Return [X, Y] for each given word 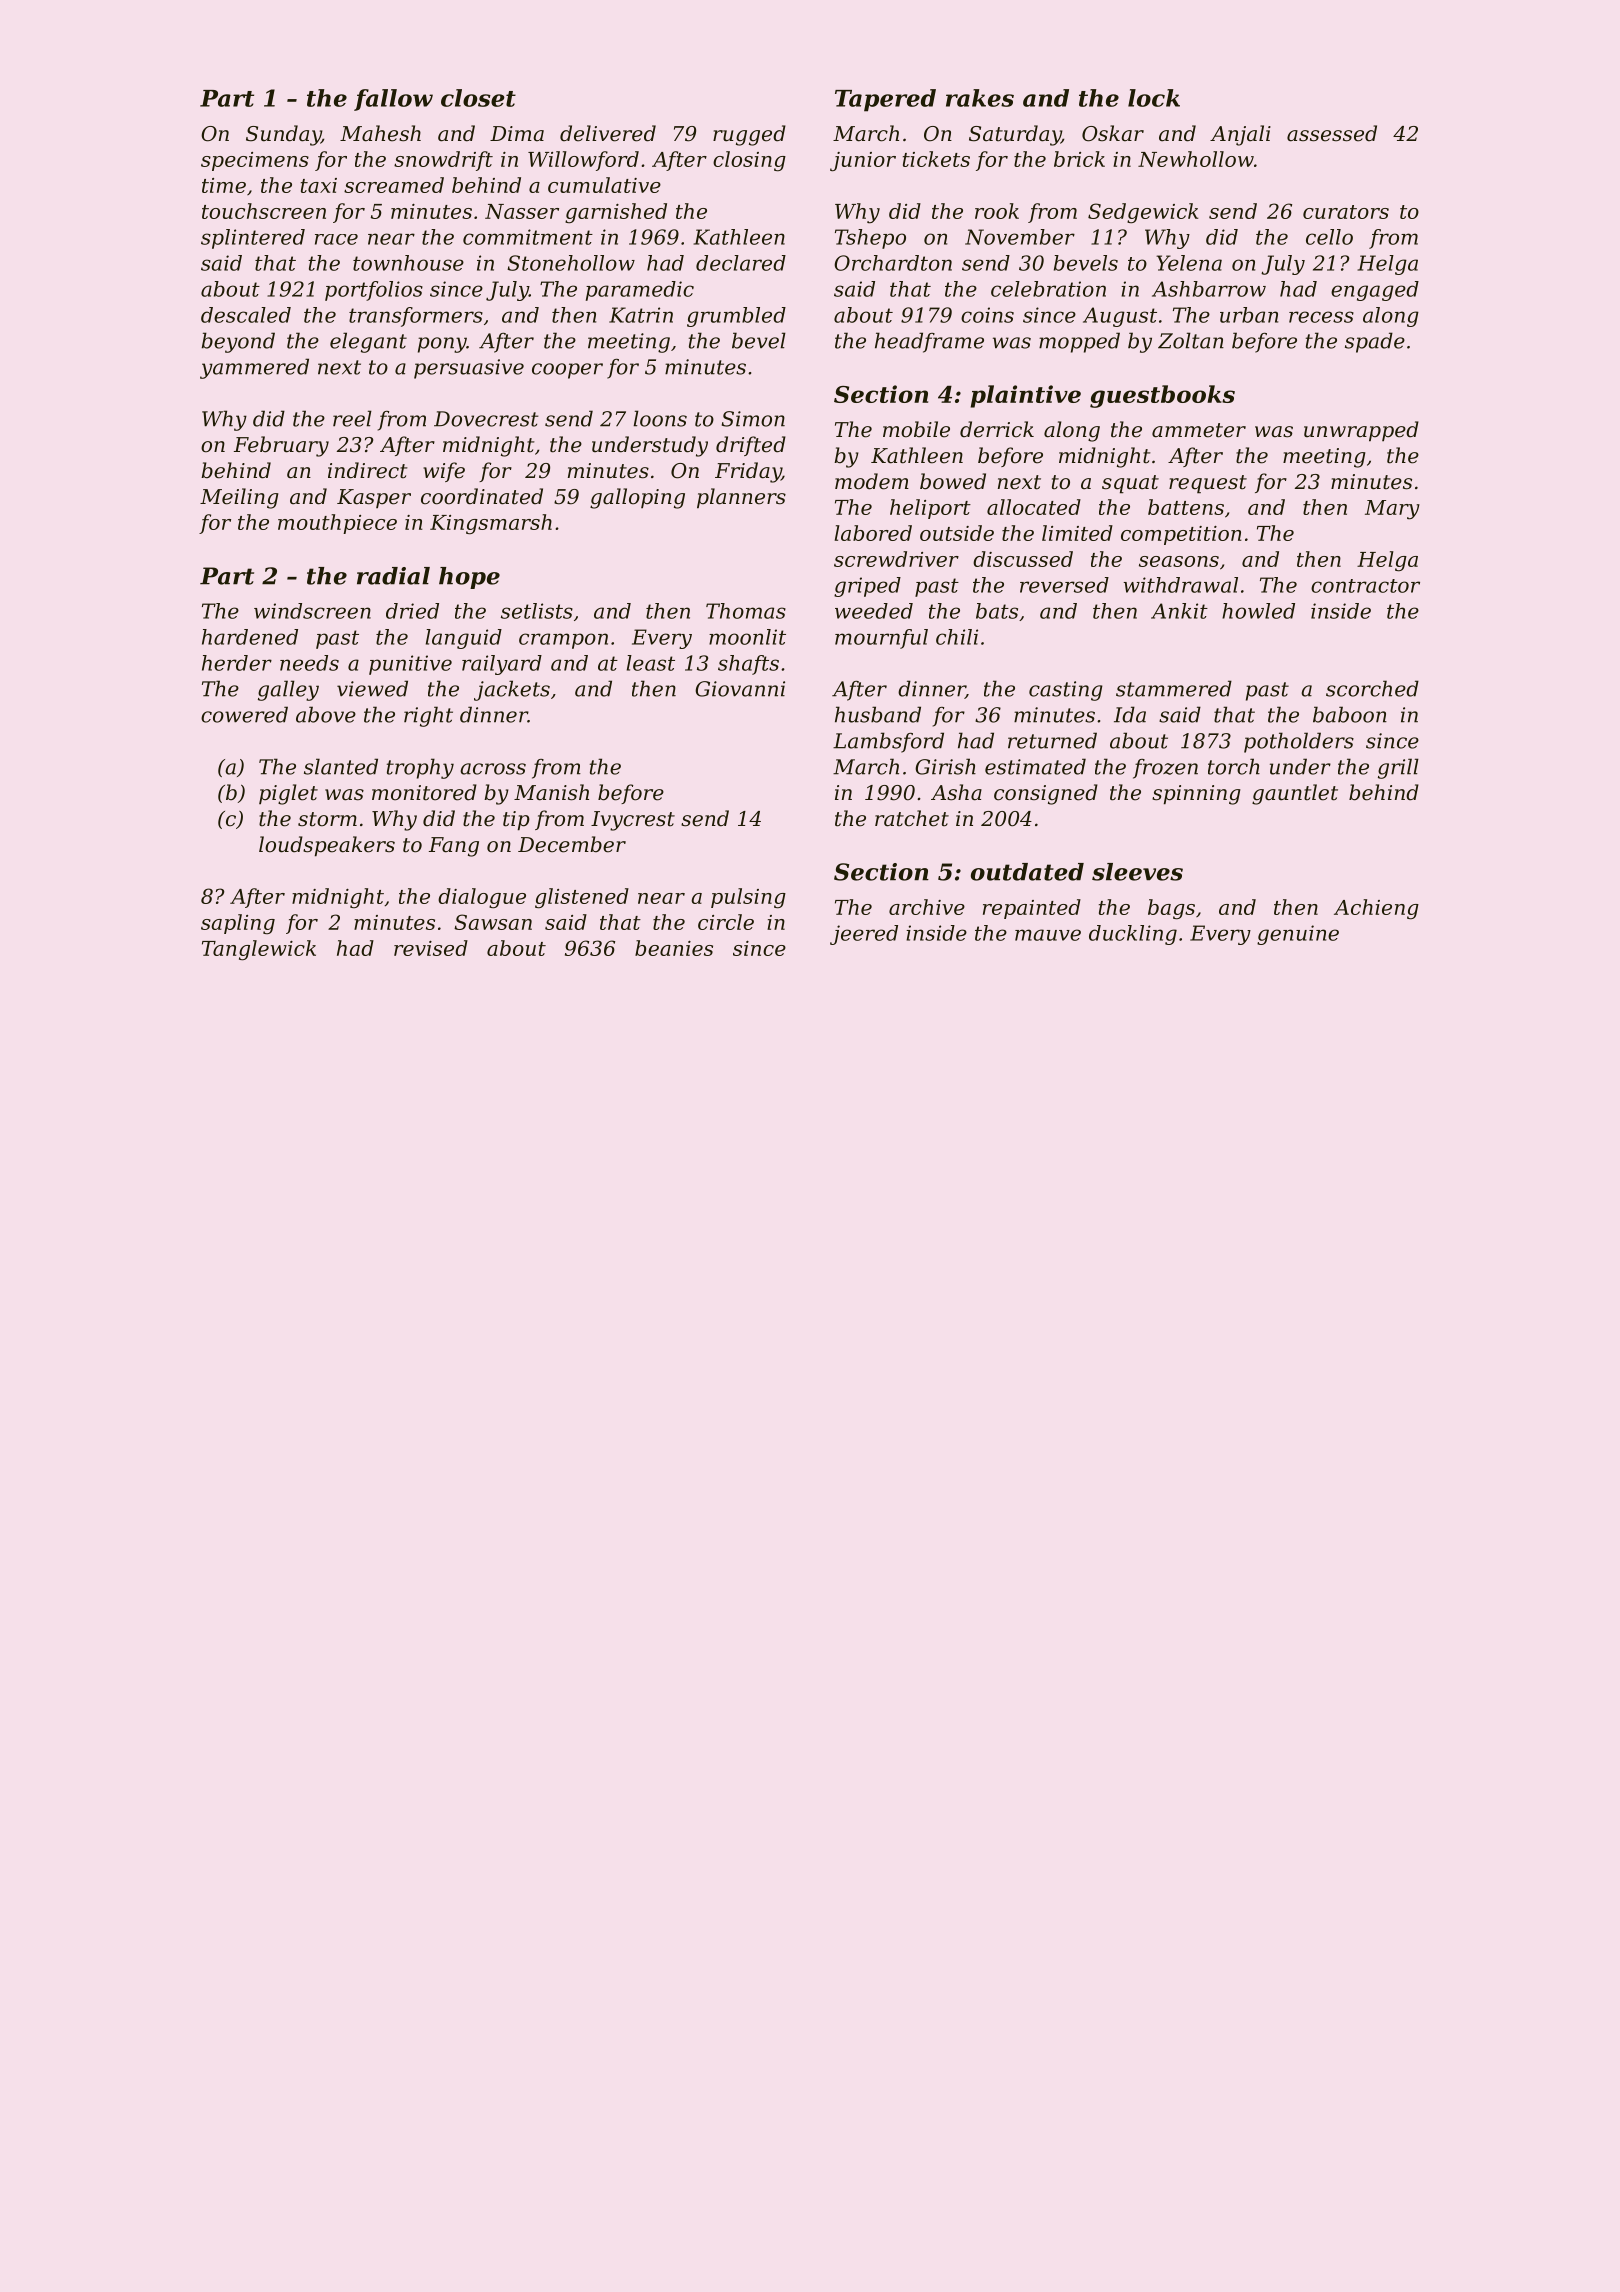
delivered [608, 133]
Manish [551, 792]
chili [957, 637]
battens [1186, 507]
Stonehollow [571, 263]
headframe [929, 342]
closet [478, 98]
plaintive [1026, 396]
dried [412, 611]
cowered [244, 714]
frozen [1165, 769]
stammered [1174, 688]
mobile [916, 429]
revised [431, 948]
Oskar [1113, 133]
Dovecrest [486, 419]
